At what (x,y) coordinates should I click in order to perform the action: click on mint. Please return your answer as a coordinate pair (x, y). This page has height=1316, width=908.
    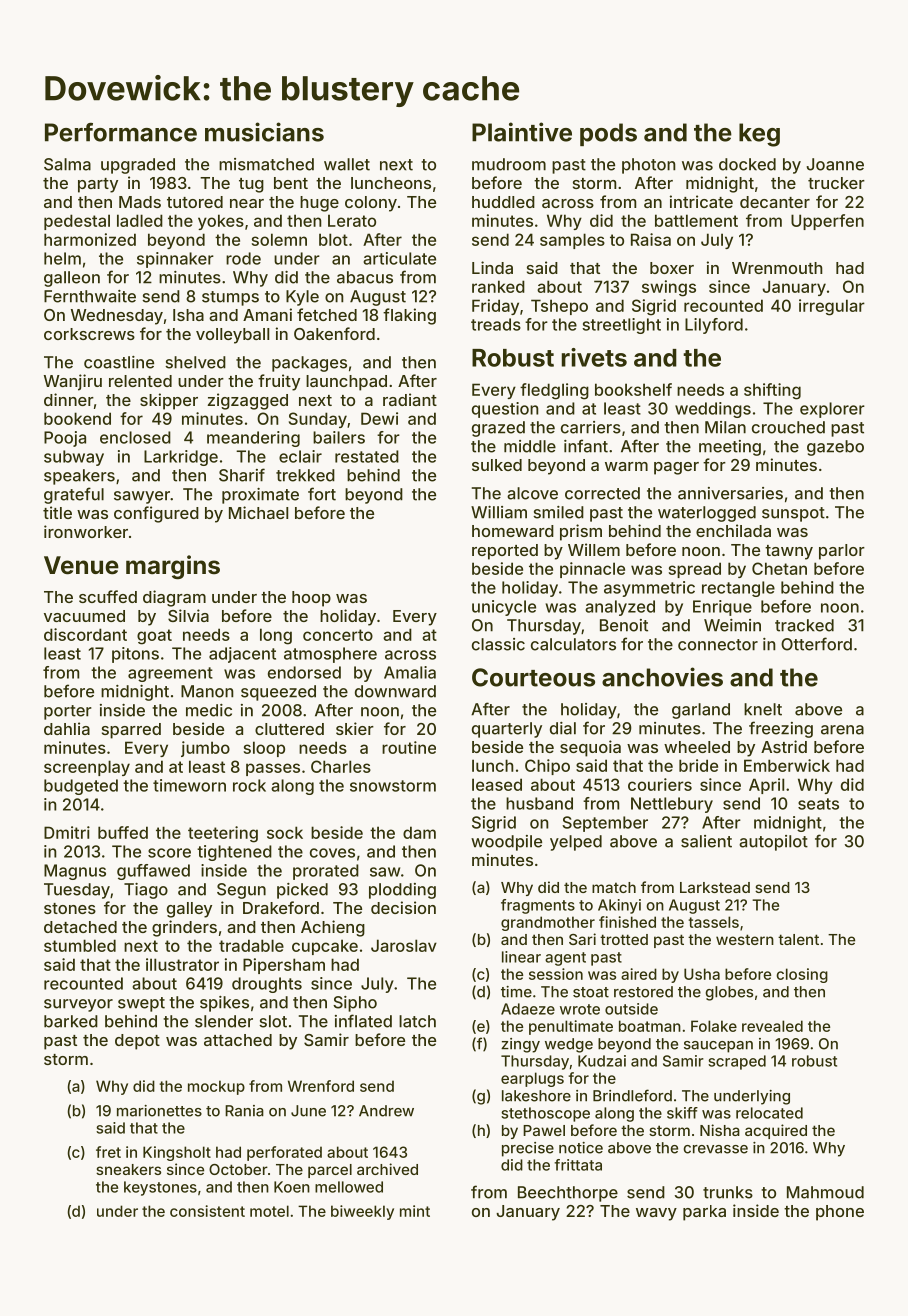
    Looking at the image, I should click on (415, 1211).
